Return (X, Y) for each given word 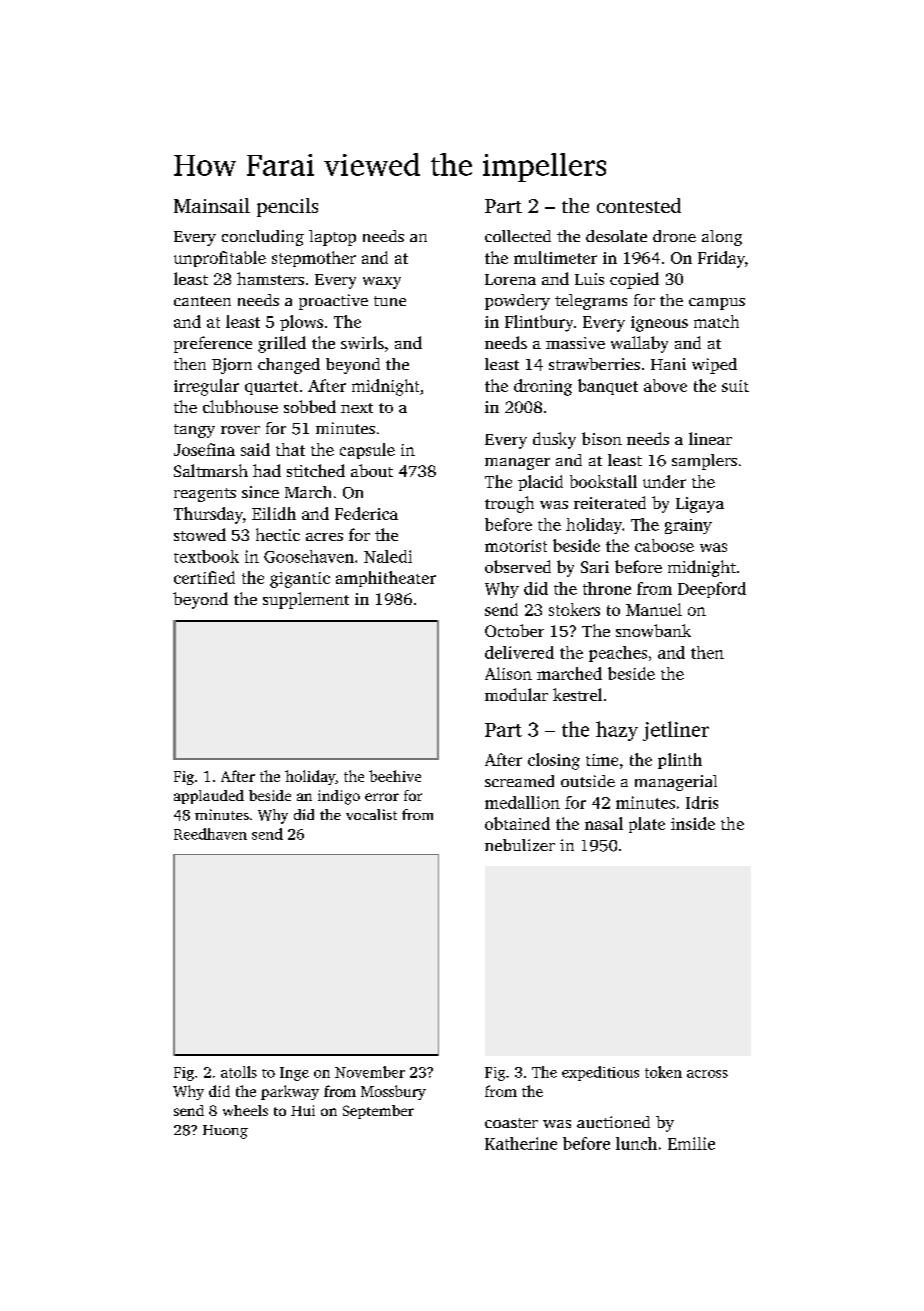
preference (213, 344)
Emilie (691, 1143)
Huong (225, 1132)
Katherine (521, 1143)
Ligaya (700, 505)
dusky (554, 440)
